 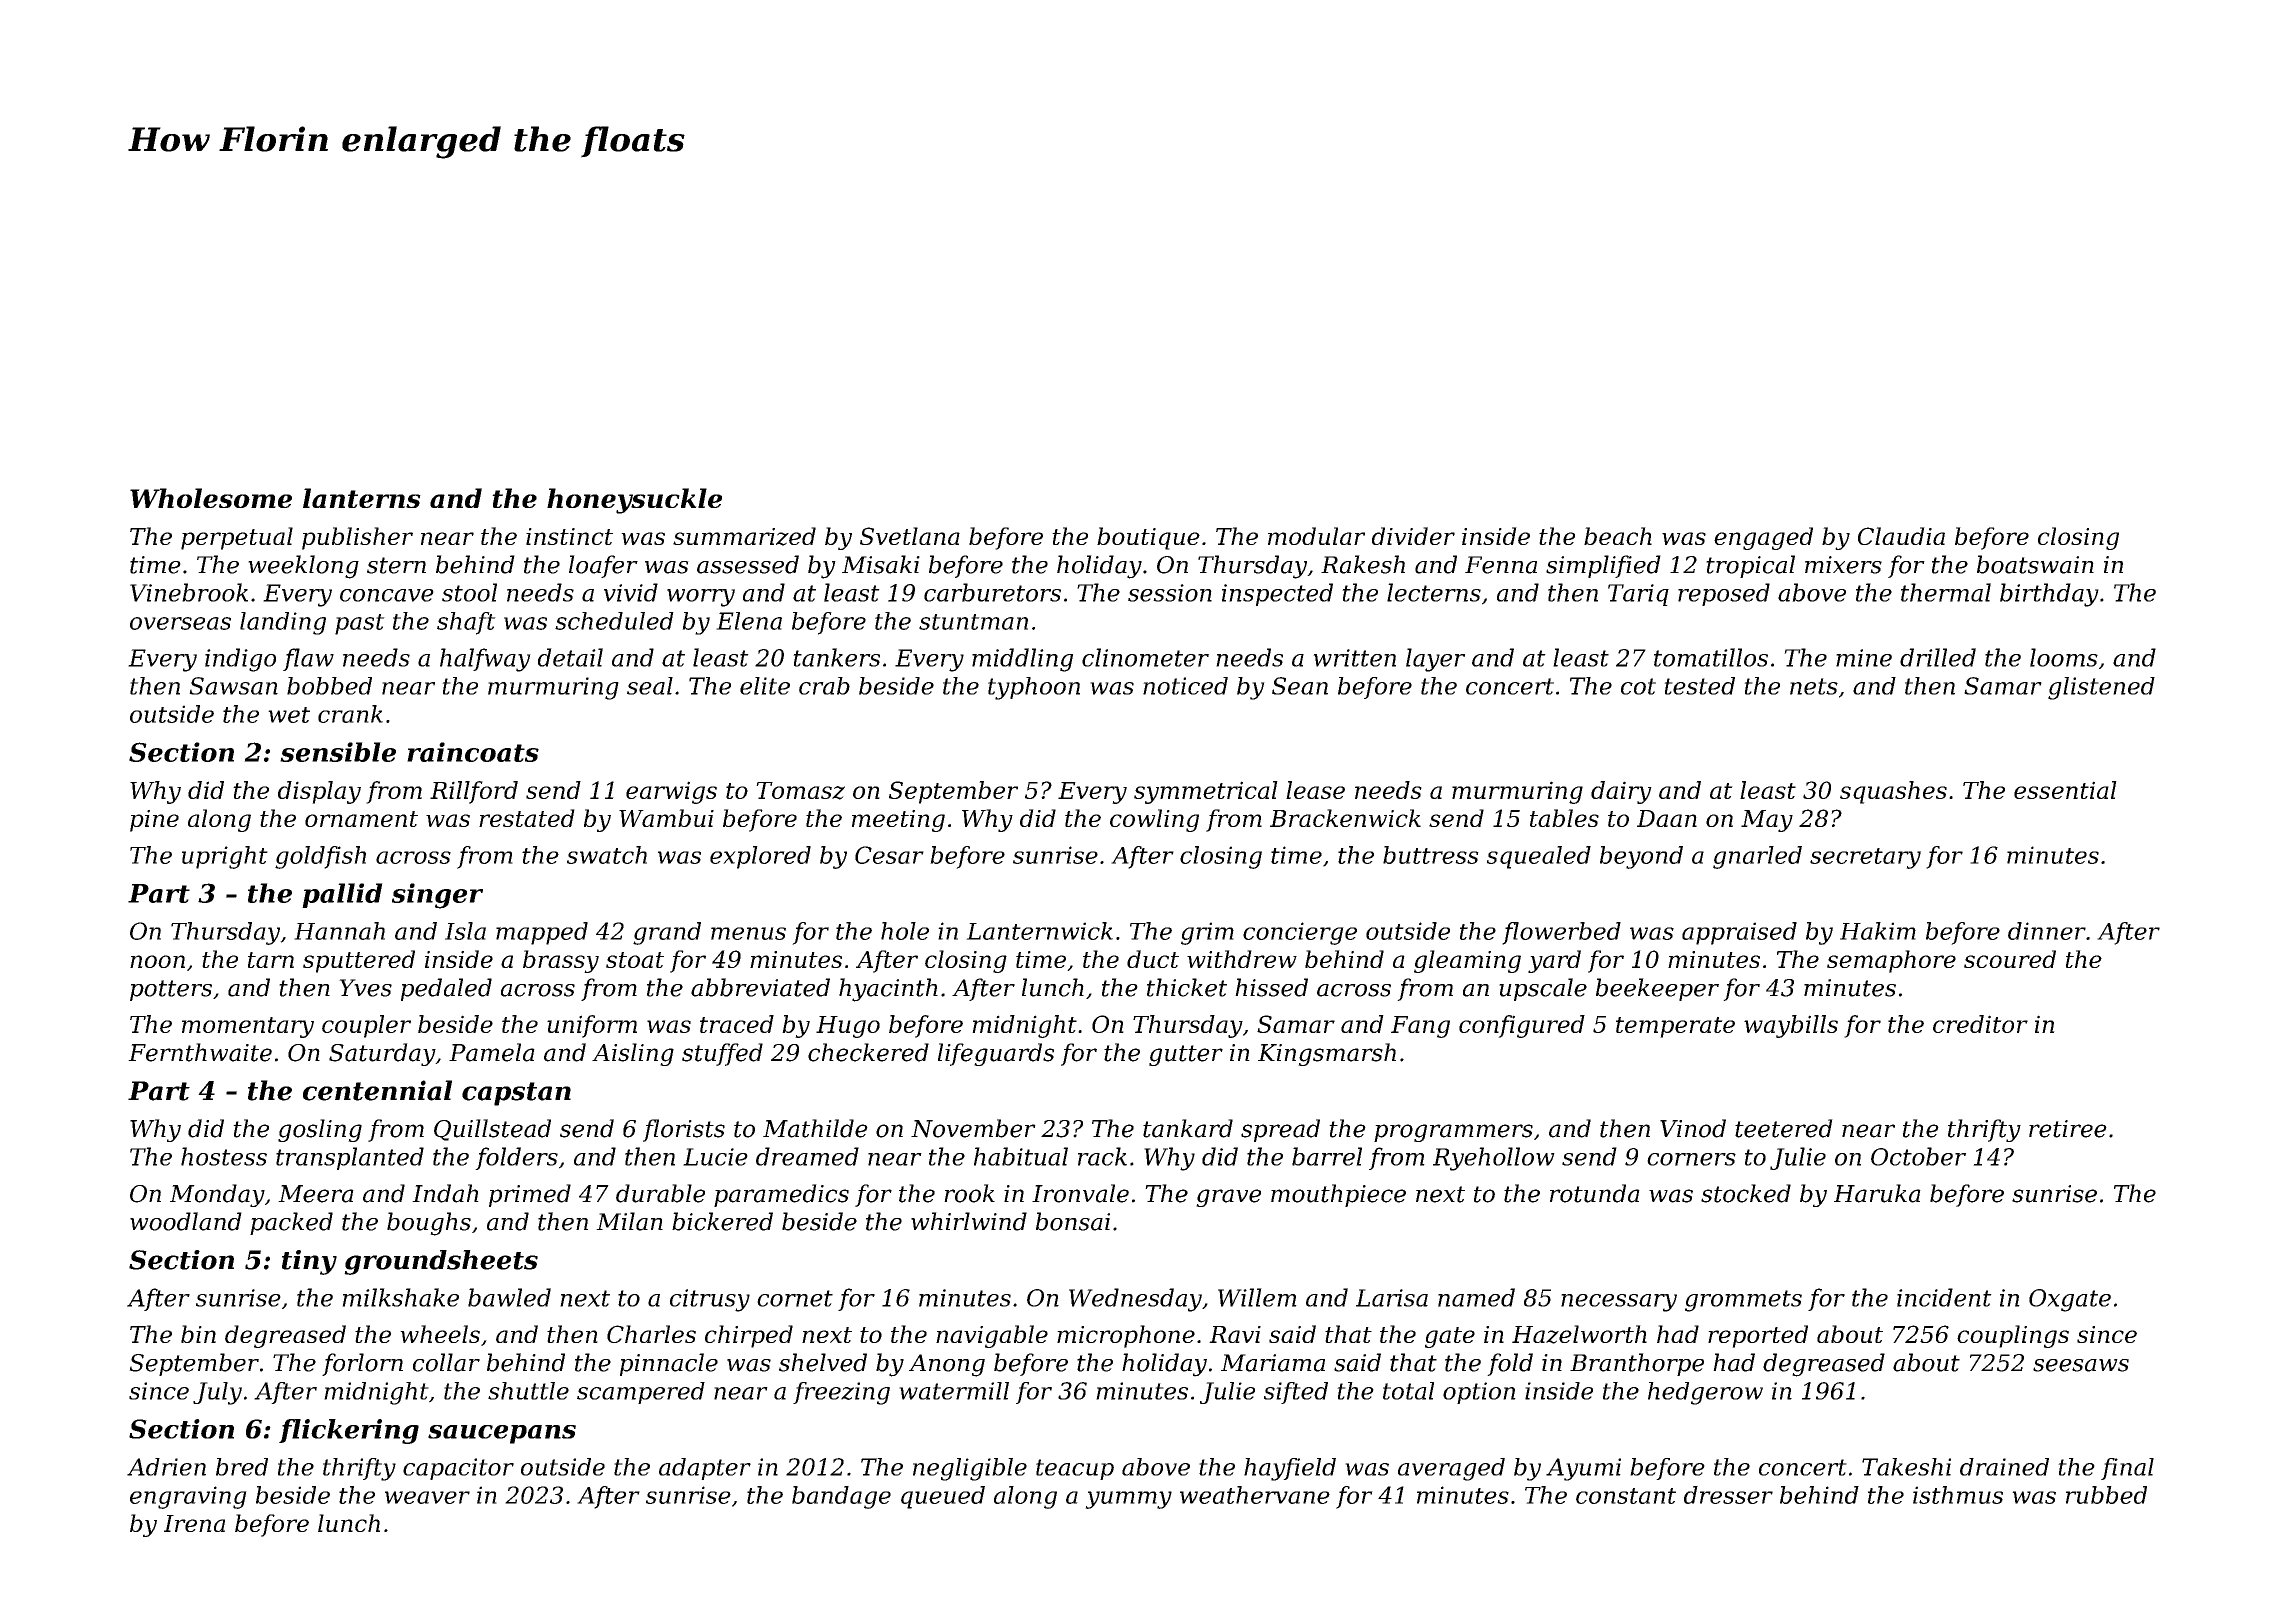 What do you see at coordinates (2081, 1365) in the page?
I see `seesaws` at bounding box center [2081, 1365].
